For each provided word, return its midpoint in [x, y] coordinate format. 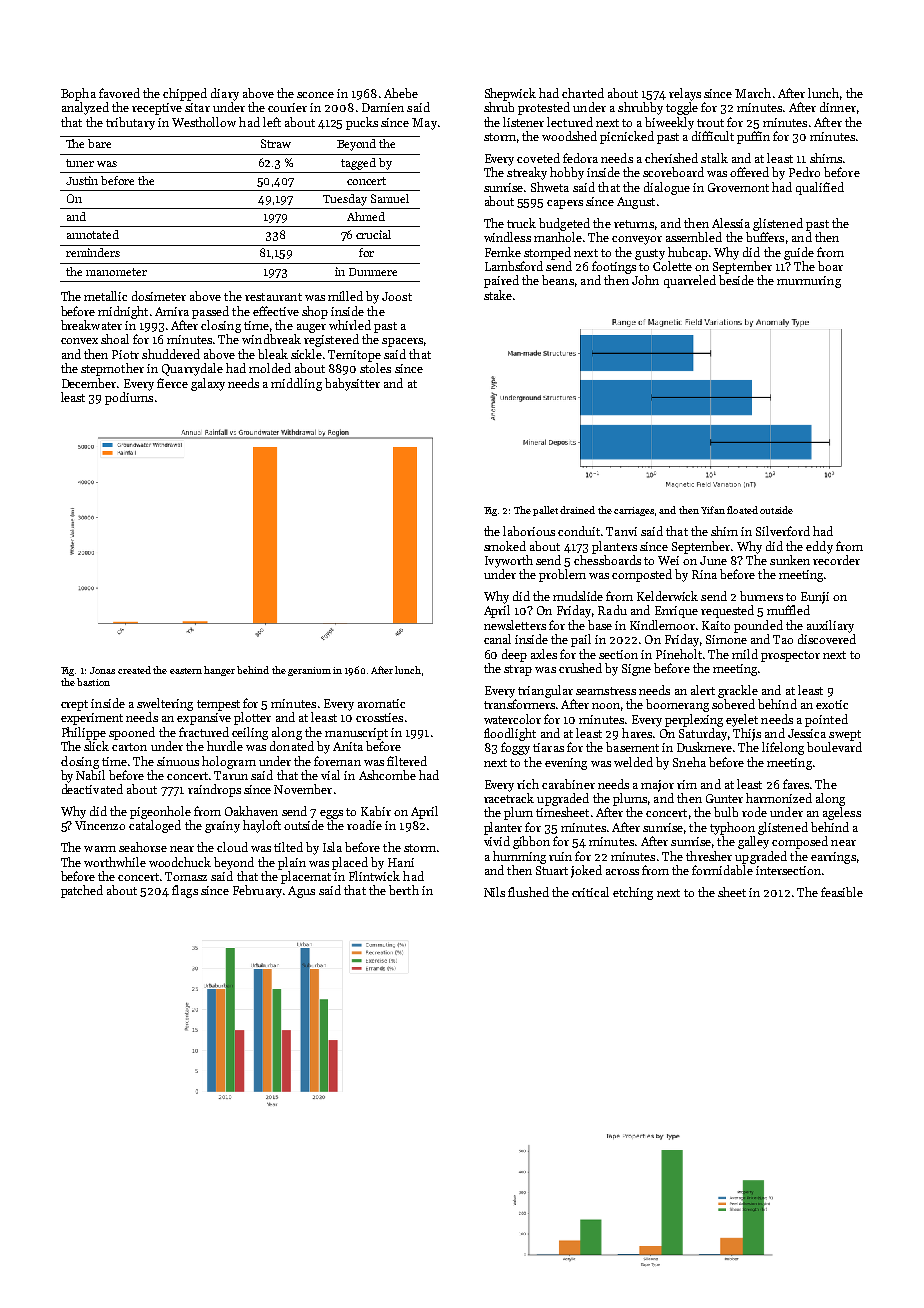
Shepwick [510, 94]
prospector [790, 656]
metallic [105, 296]
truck [521, 223]
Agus [301, 892]
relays [685, 94]
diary [225, 94]
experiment [92, 719]
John [645, 280]
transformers [519, 704]
